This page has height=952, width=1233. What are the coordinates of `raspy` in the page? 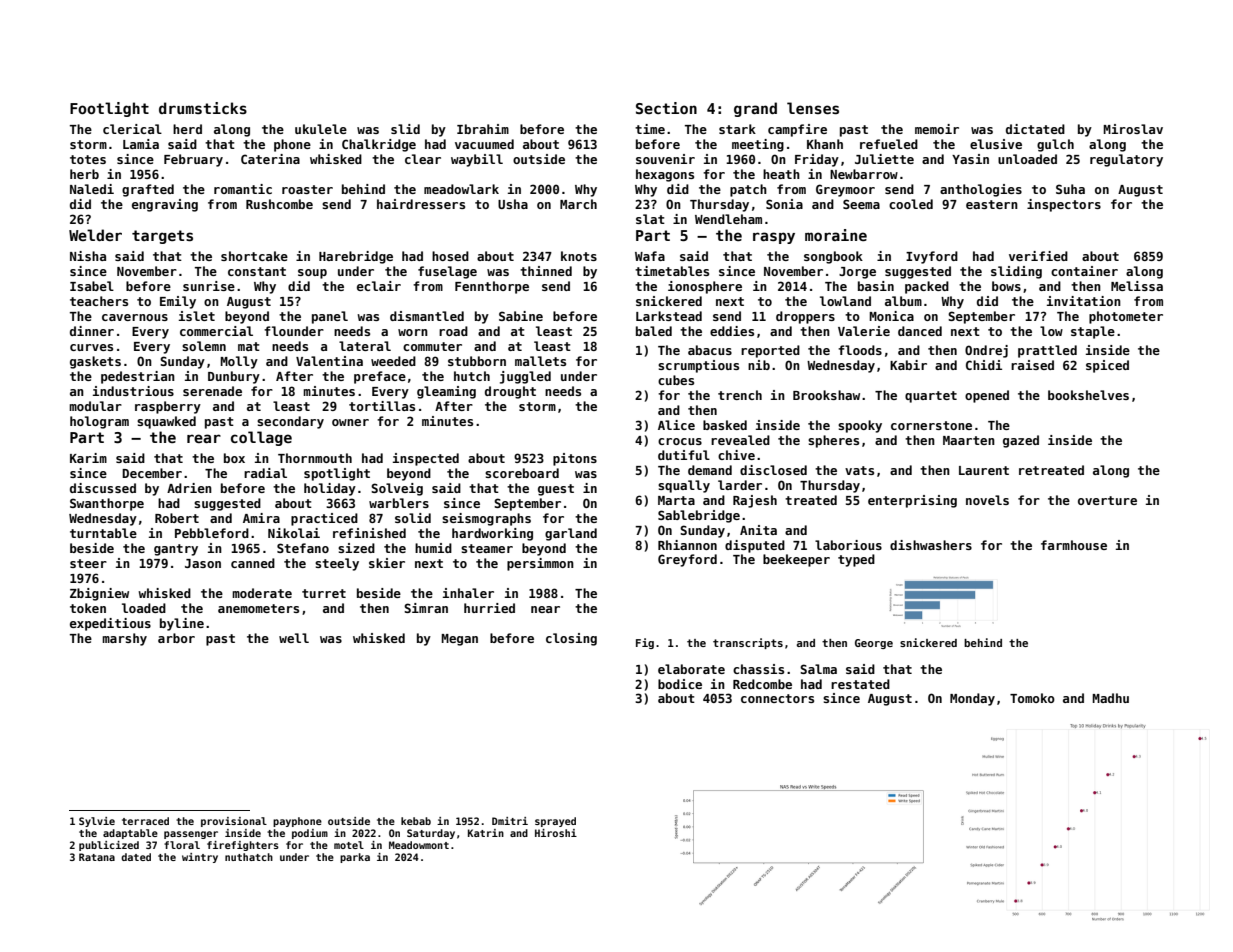 It's located at (774, 238).
